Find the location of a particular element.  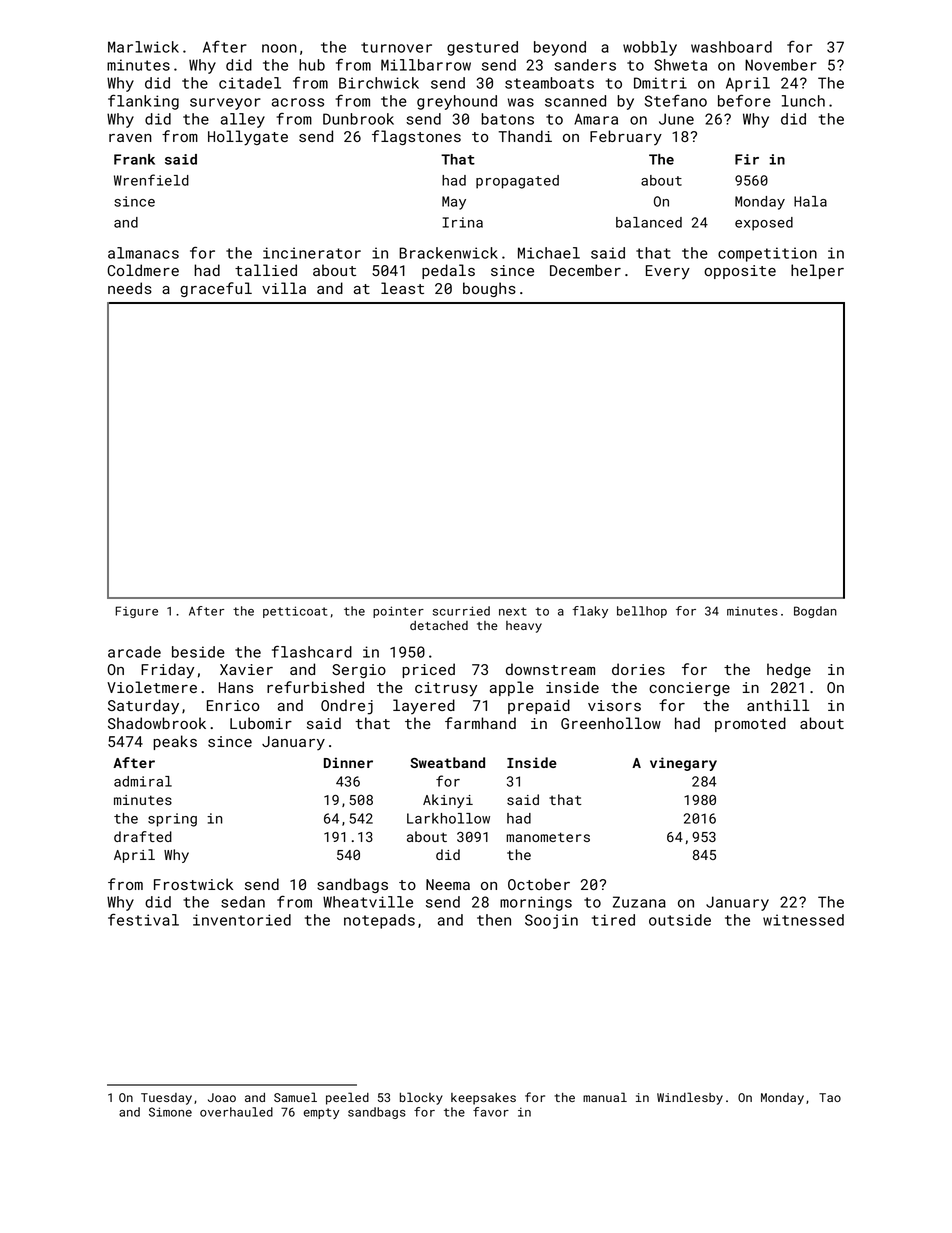

Tuesday is located at coordinates (166, 1099).
